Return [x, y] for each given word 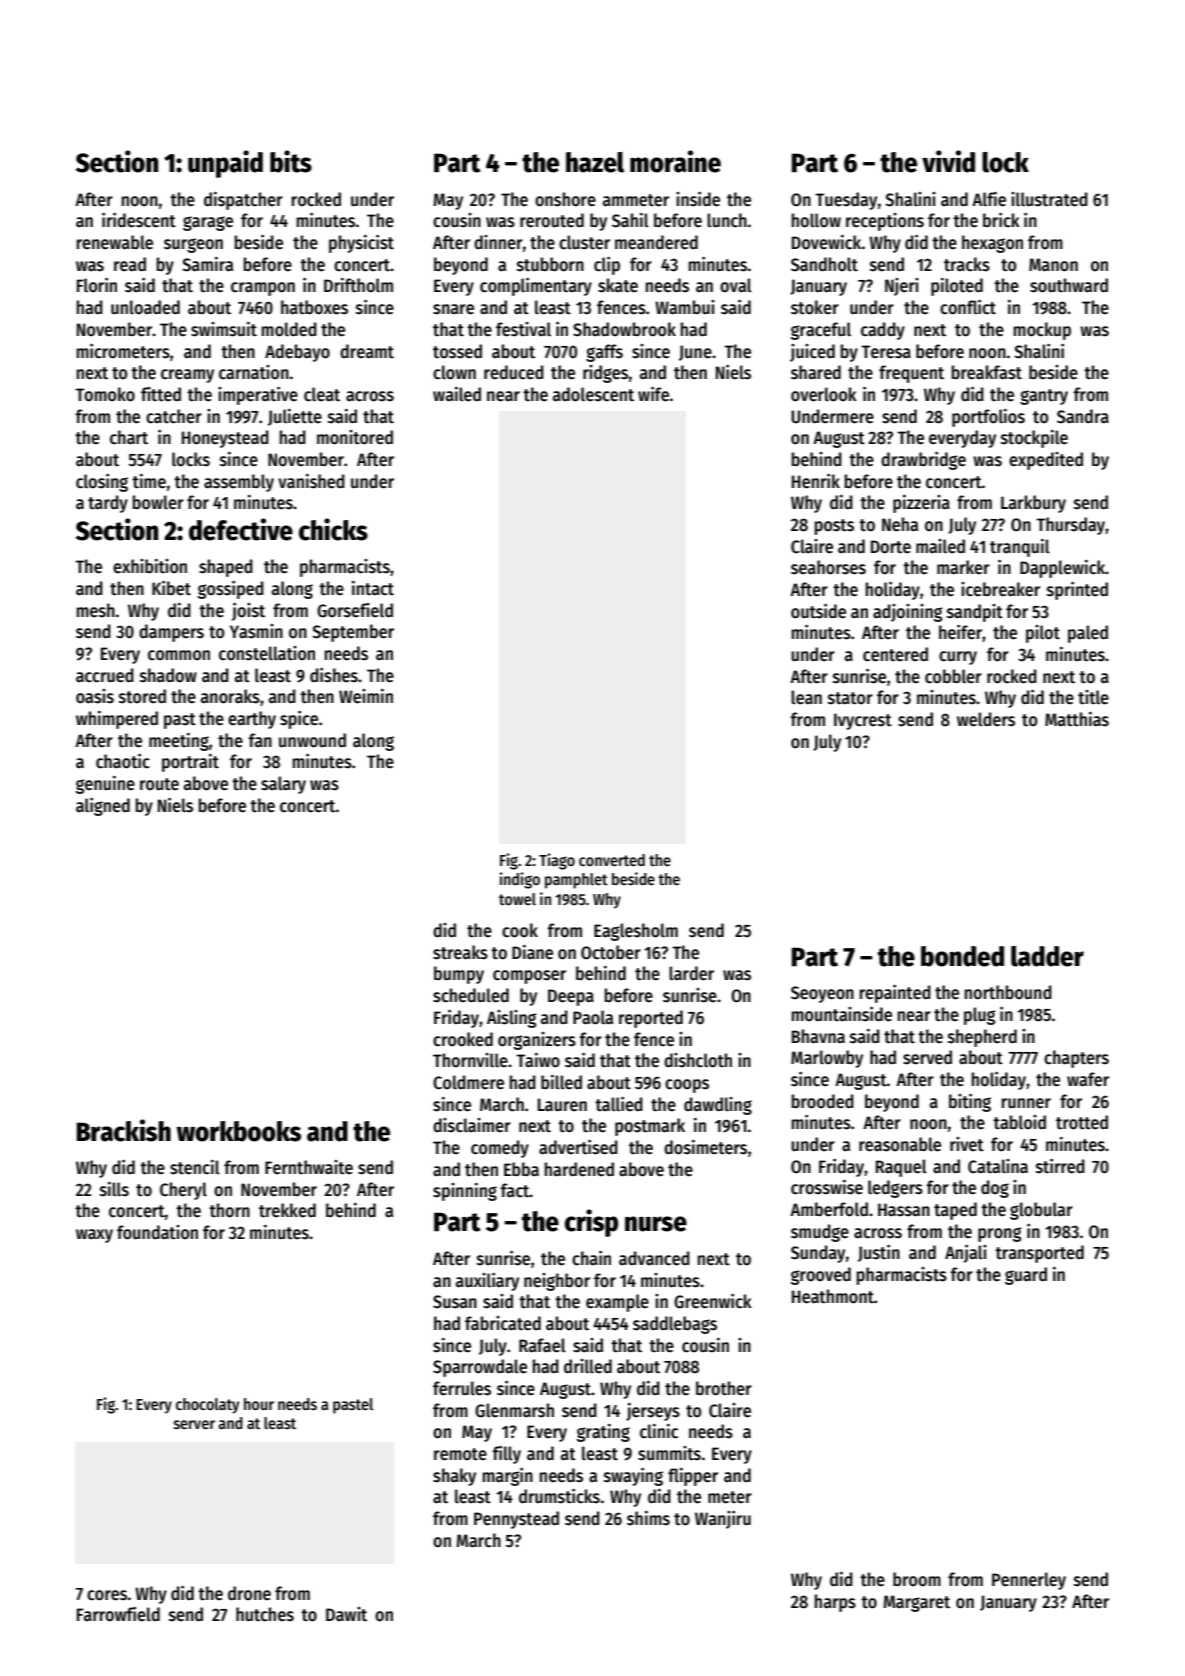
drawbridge [923, 461]
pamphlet [576, 881]
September [353, 633]
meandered [656, 242]
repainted [895, 994]
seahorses [828, 567]
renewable [115, 242]
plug [980, 1016]
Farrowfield [118, 1614]
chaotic [123, 761]
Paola [593, 1017]
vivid [948, 161]
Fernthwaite [309, 1167]
